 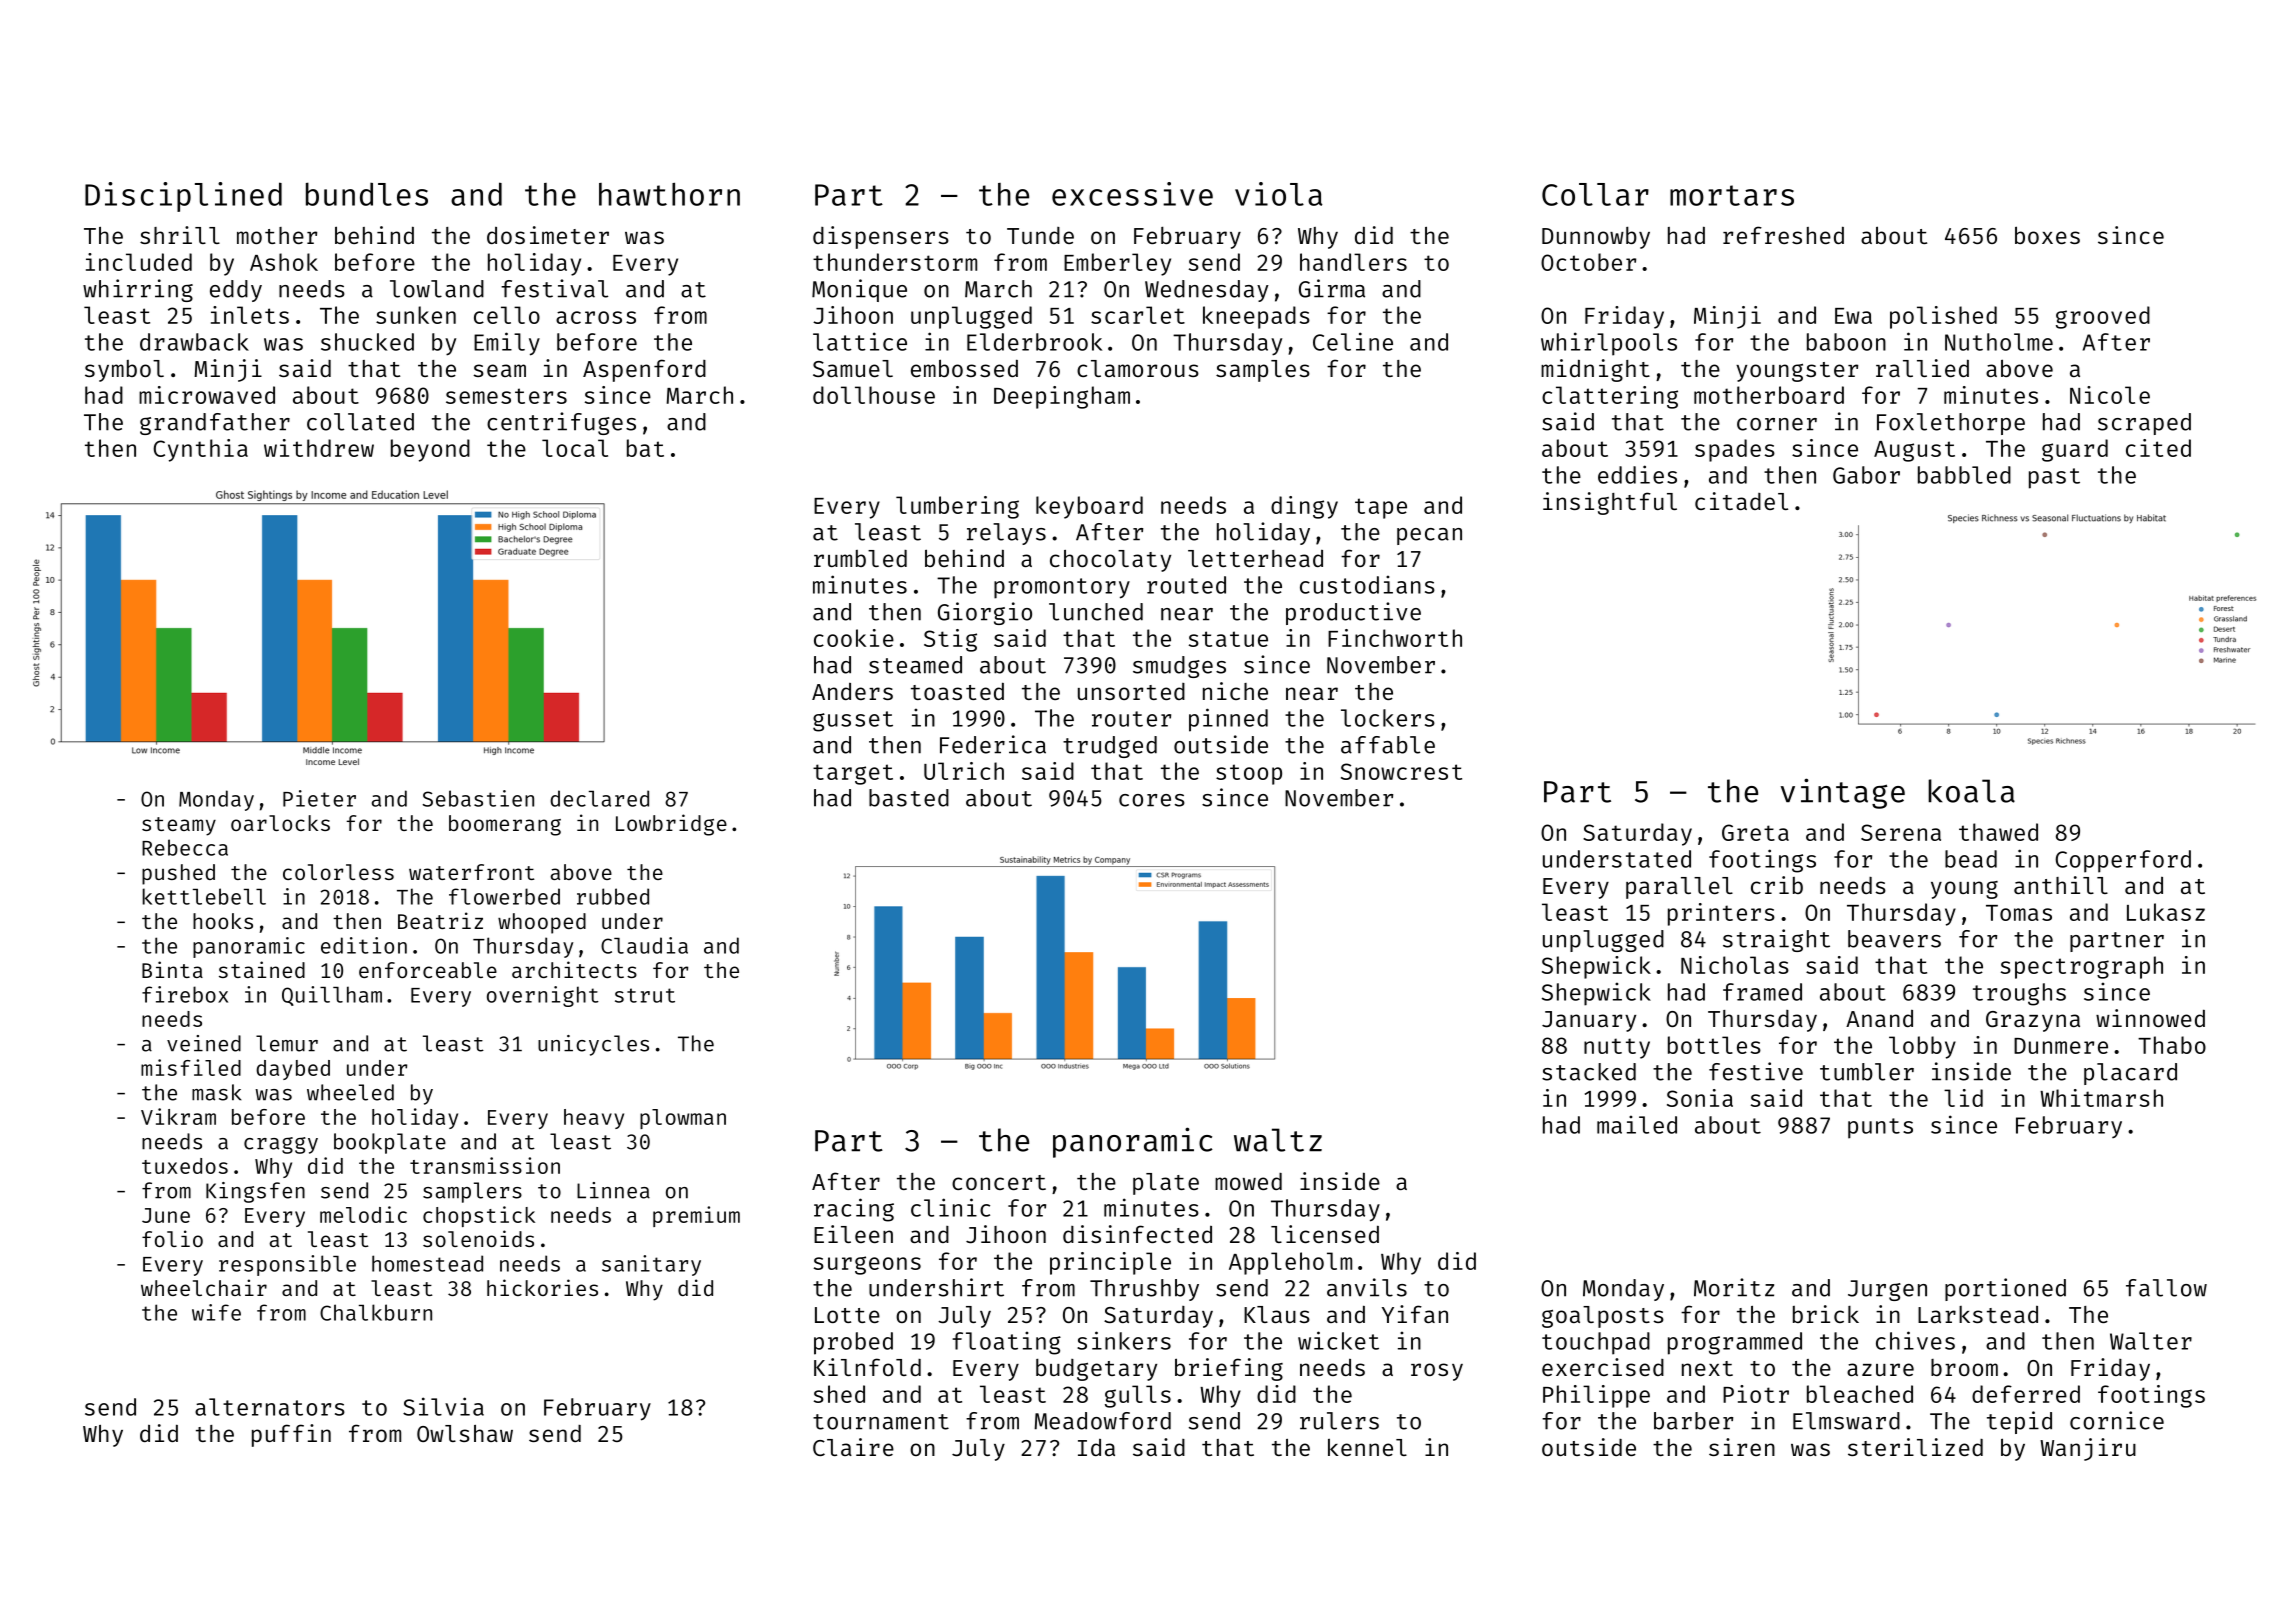 What do you see at coordinates (1732, 195) in the image?
I see `mortars` at bounding box center [1732, 195].
